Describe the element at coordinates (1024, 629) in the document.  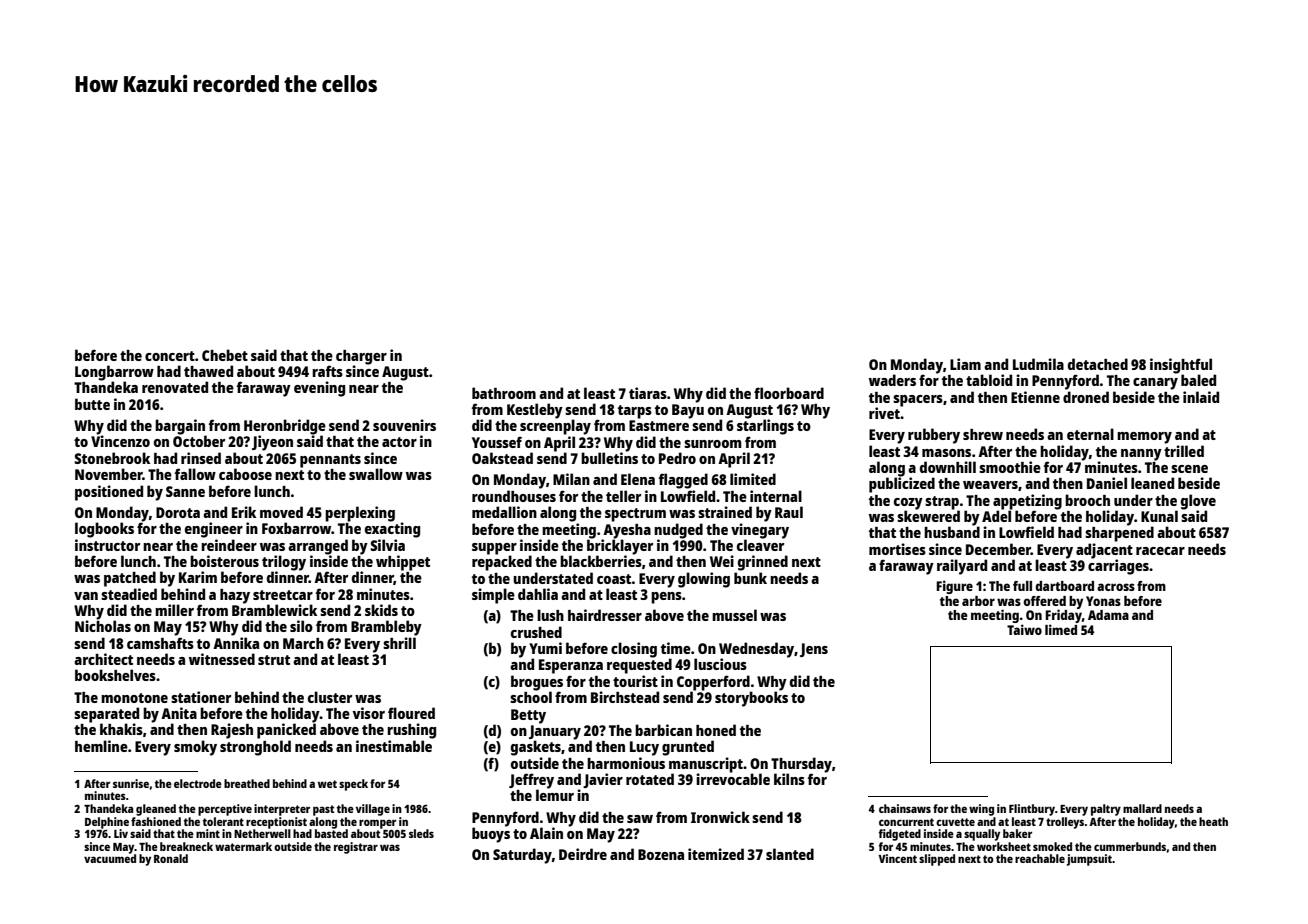
I see `Taiwo` at that location.
